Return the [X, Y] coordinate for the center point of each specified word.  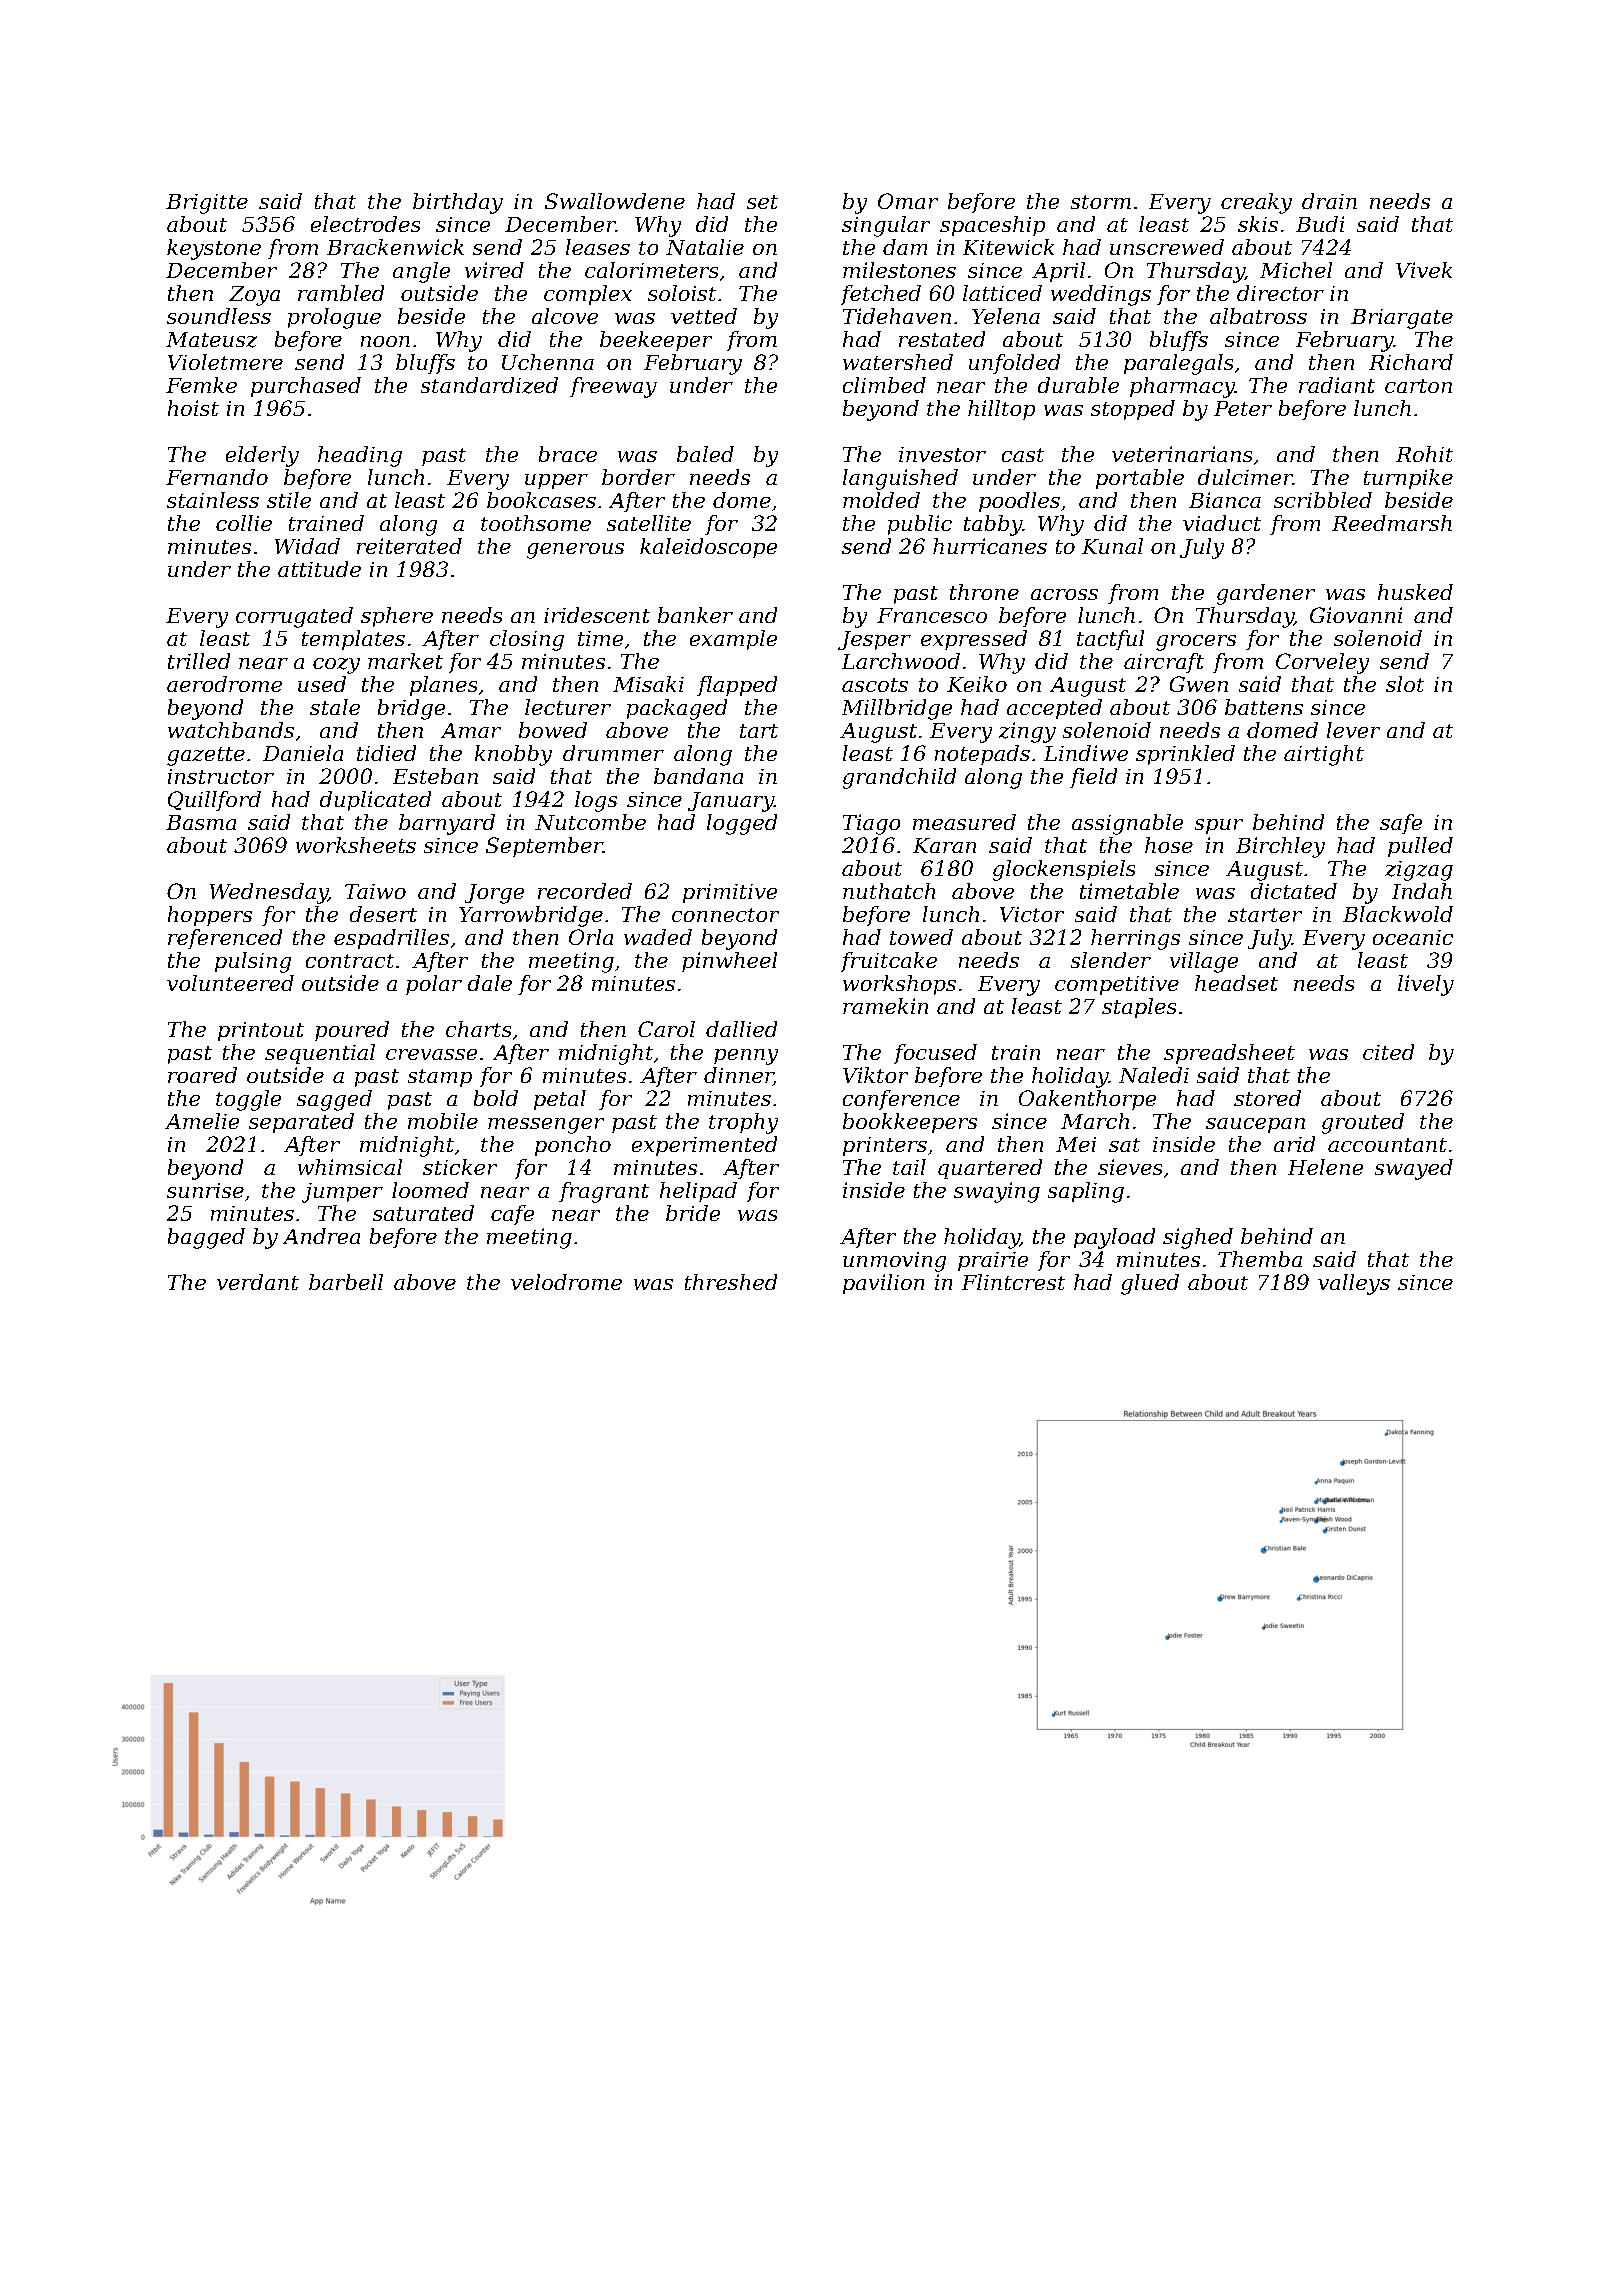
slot [1405, 684]
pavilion [883, 1284]
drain [1329, 201]
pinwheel [729, 962]
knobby [513, 755]
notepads [982, 755]
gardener [1266, 594]
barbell [346, 1282]
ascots [875, 685]
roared [202, 1075]
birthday [458, 203]
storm [1101, 202]
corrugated [294, 617]
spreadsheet [1229, 1054]
